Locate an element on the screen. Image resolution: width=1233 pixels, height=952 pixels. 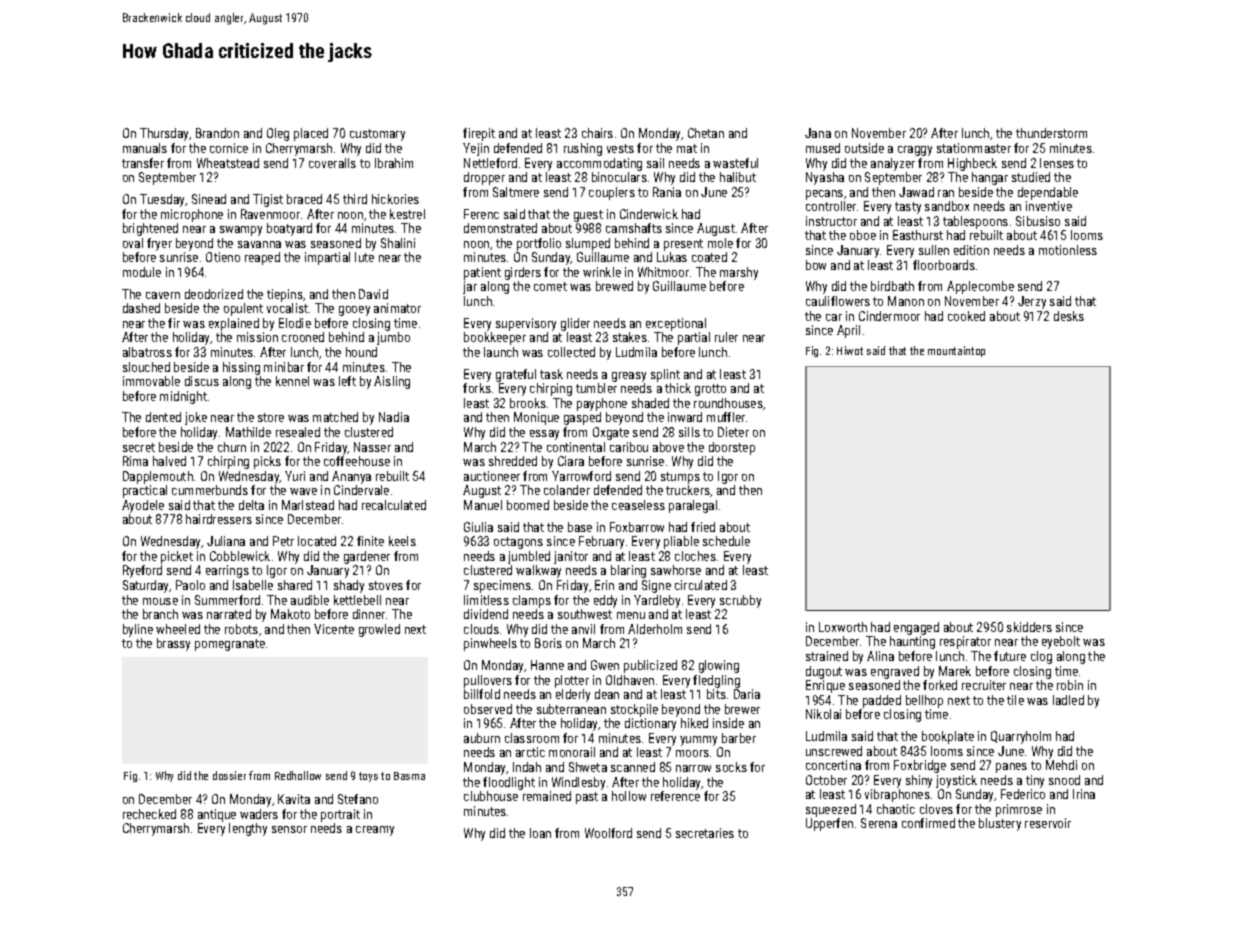
skidders is located at coordinates (1029, 627).
